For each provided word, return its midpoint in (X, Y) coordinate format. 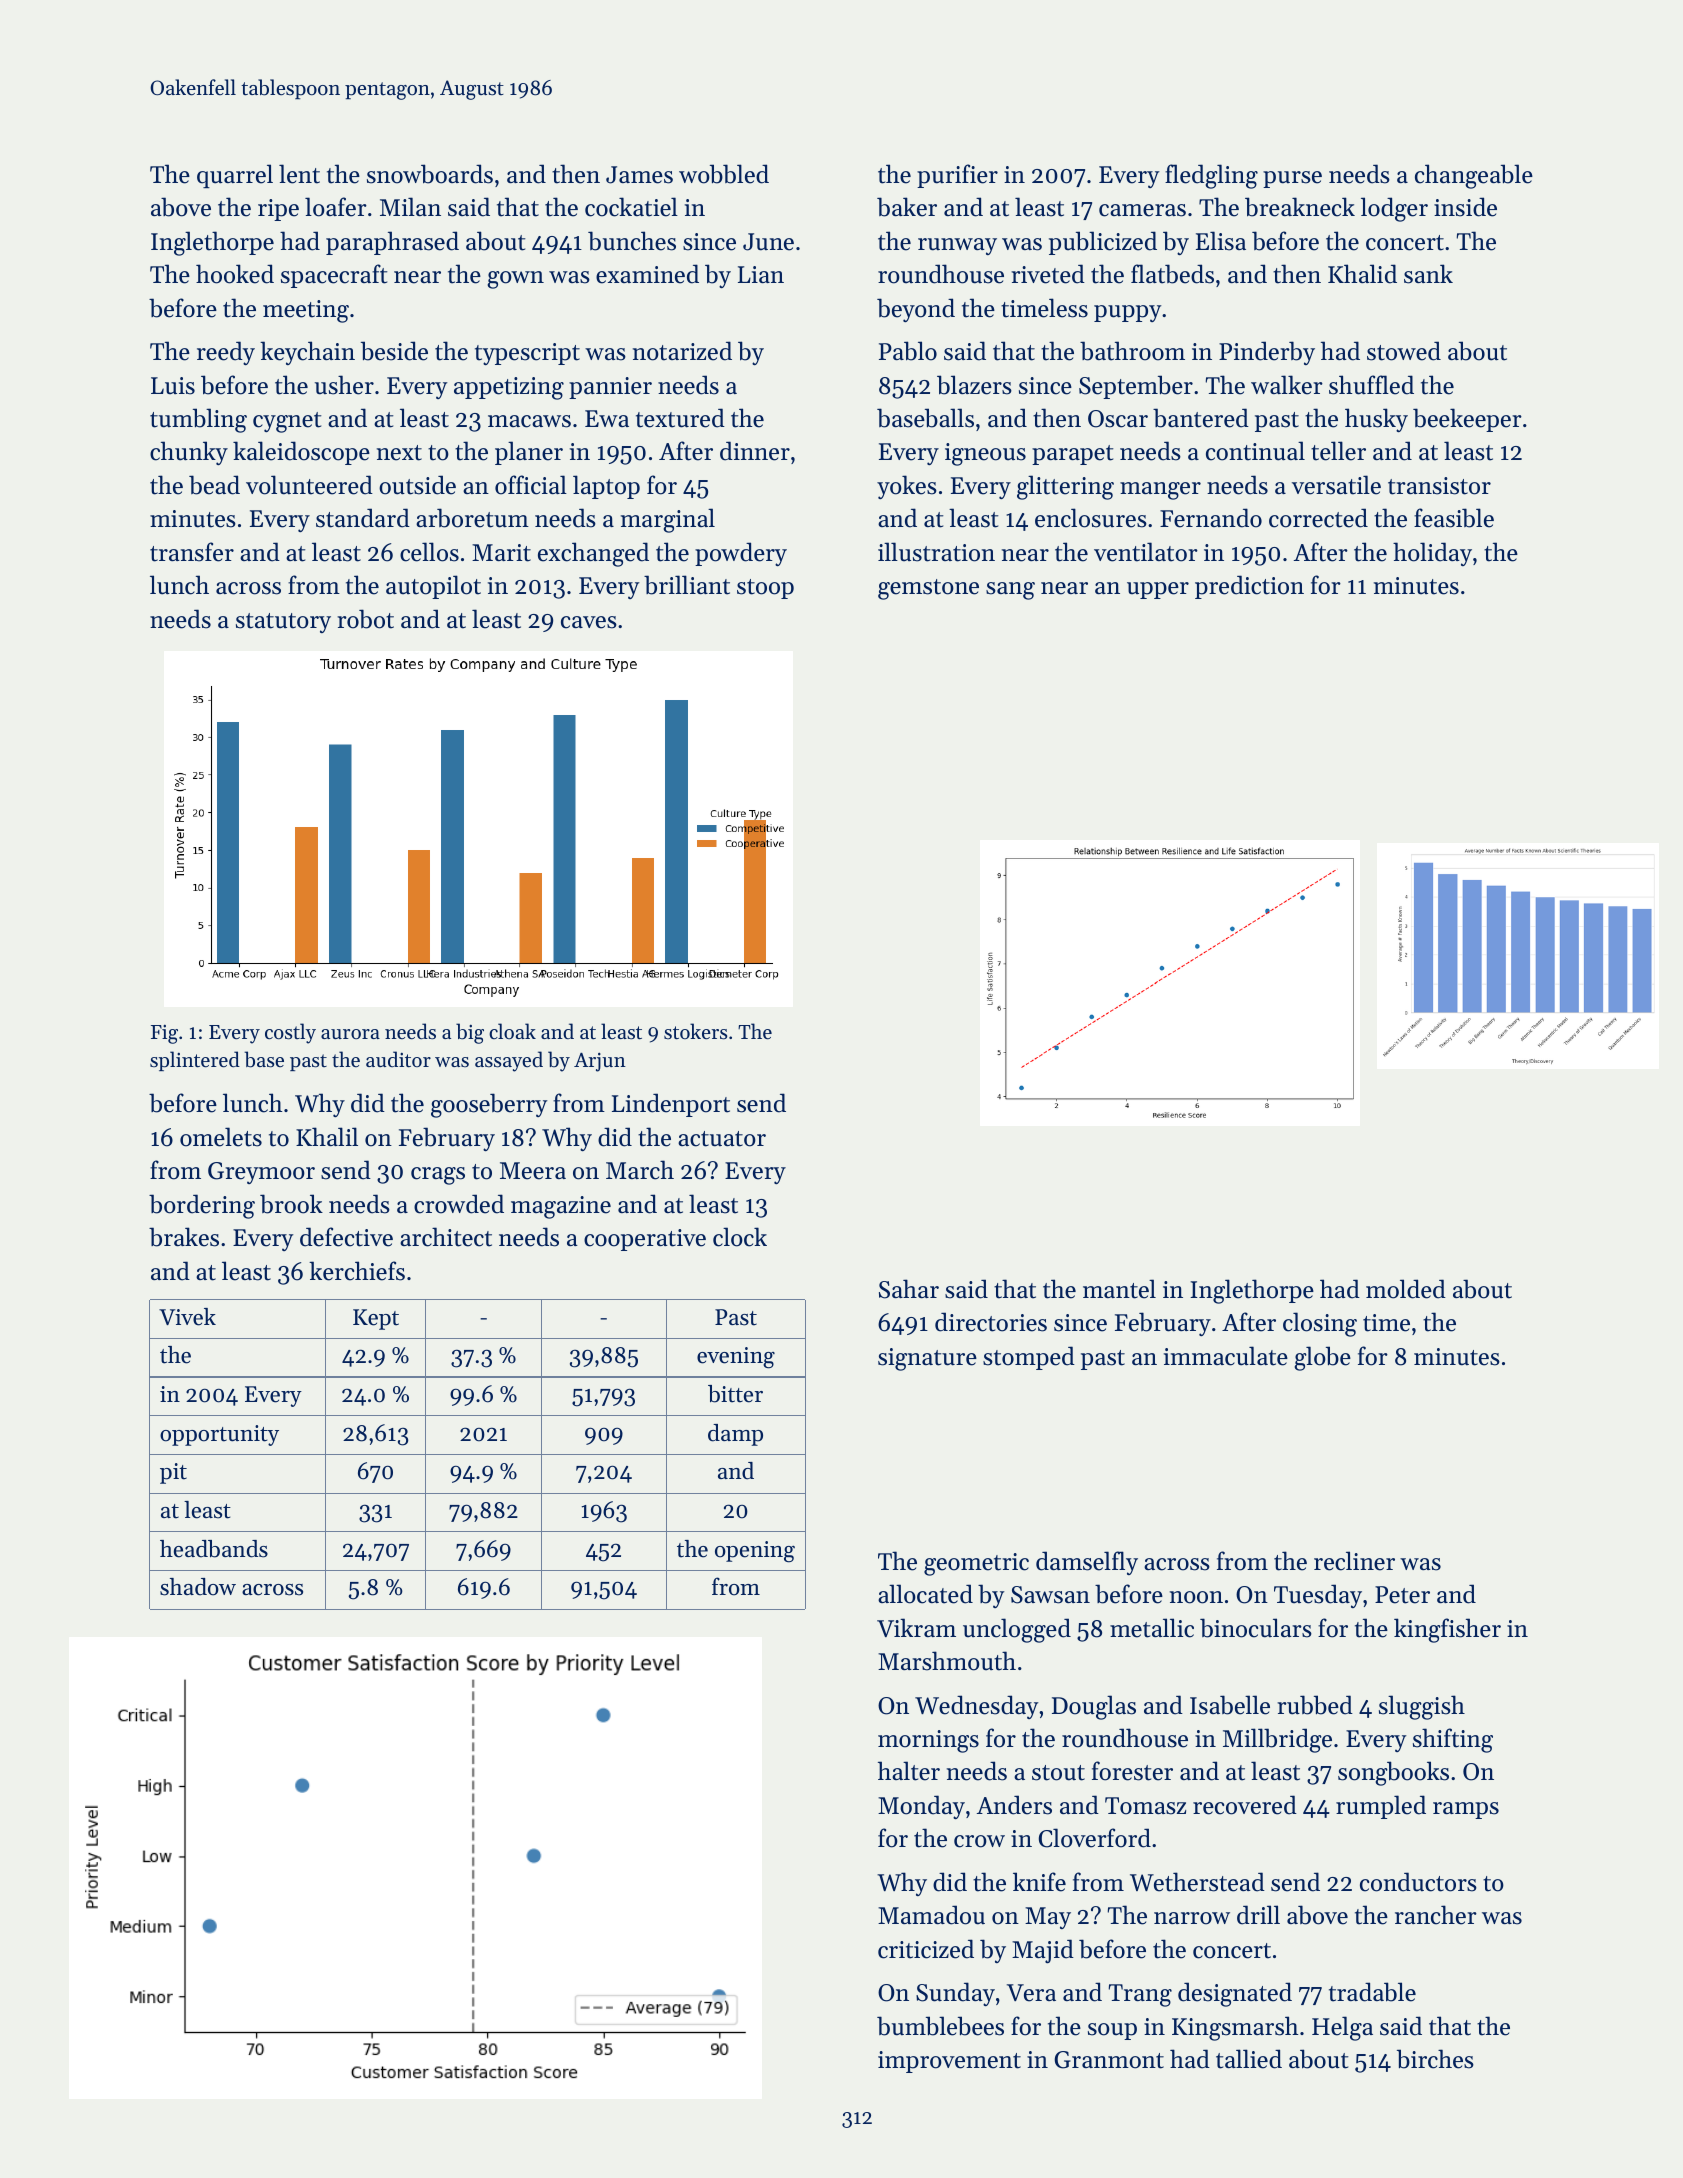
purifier (957, 176)
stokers (695, 1031)
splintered (195, 1061)
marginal (668, 520)
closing (1320, 1324)
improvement (949, 2062)
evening (736, 1358)
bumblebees (940, 2026)
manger (1160, 491)
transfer (192, 552)
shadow (198, 1587)
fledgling (1211, 176)
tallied (1249, 2059)
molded (1406, 1289)
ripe (278, 210)
